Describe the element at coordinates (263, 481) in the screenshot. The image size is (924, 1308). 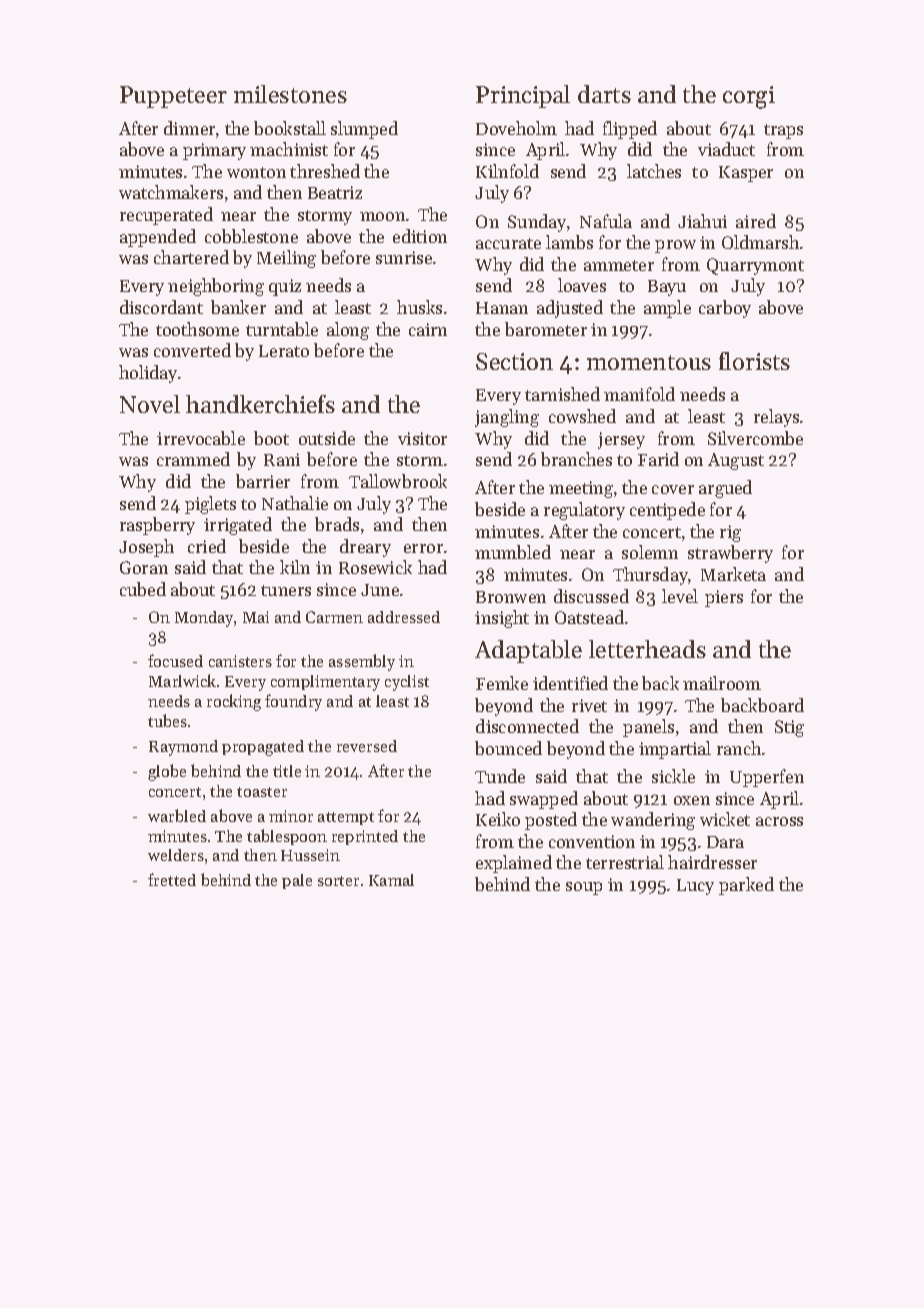
I see `barrier` at that location.
